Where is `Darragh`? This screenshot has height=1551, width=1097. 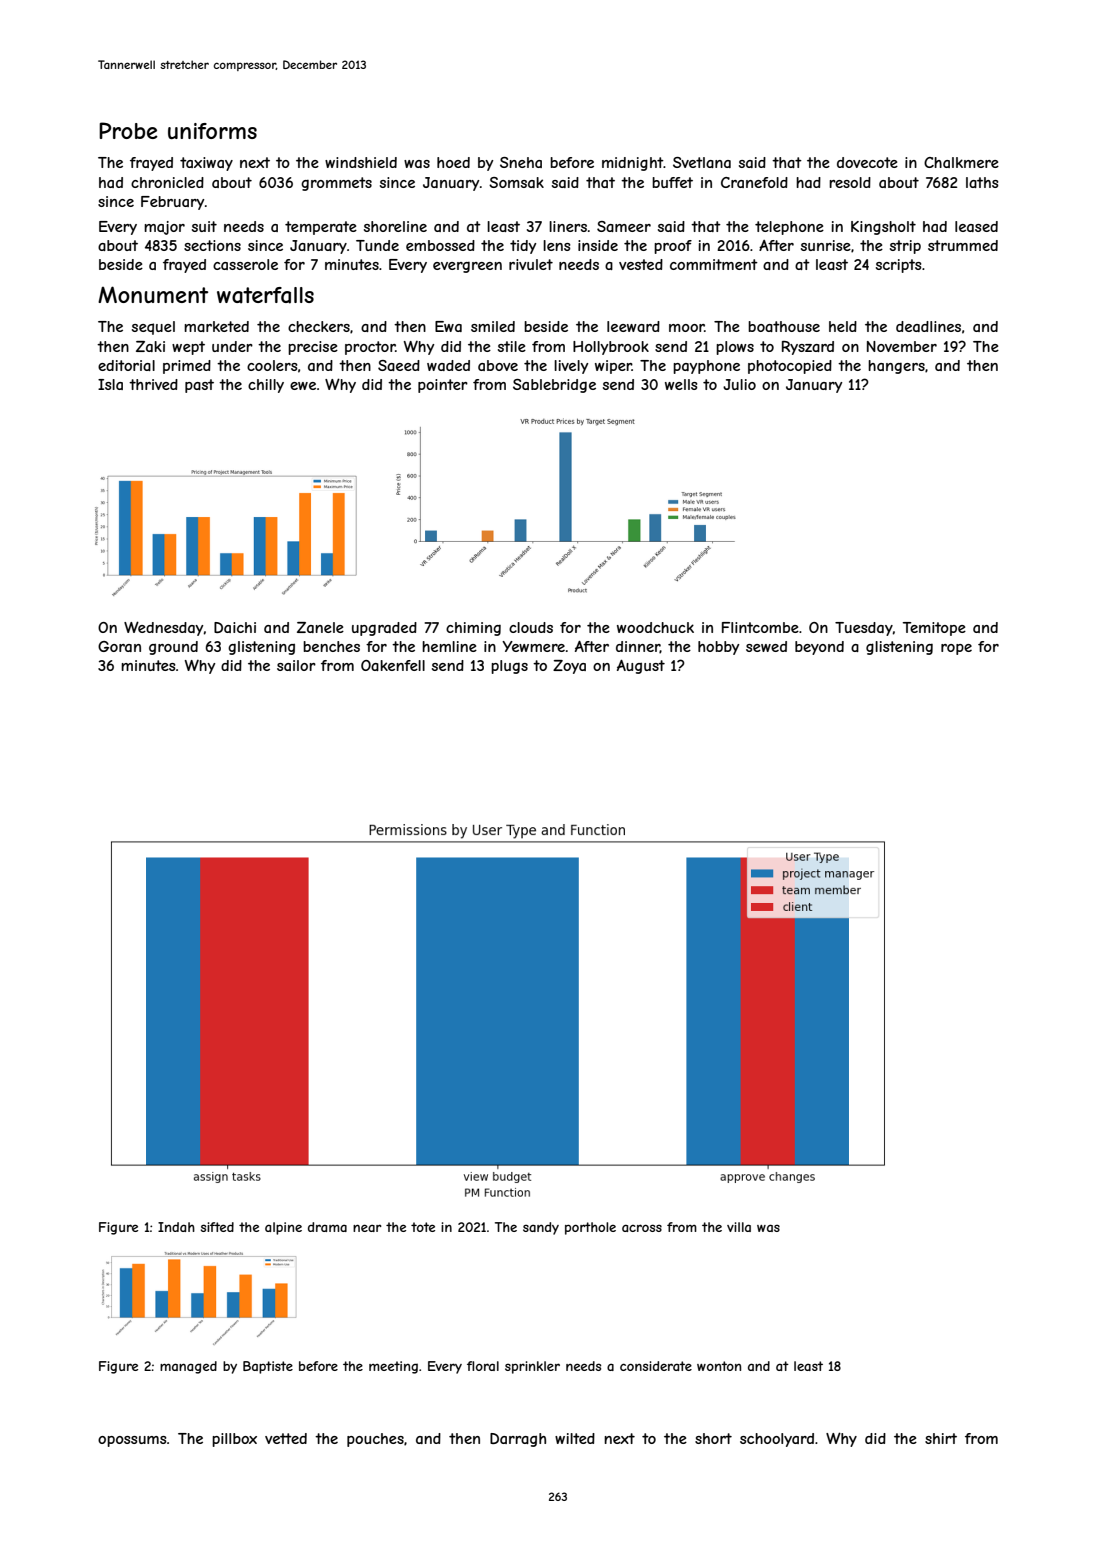
Darragh is located at coordinates (518, 1440).
